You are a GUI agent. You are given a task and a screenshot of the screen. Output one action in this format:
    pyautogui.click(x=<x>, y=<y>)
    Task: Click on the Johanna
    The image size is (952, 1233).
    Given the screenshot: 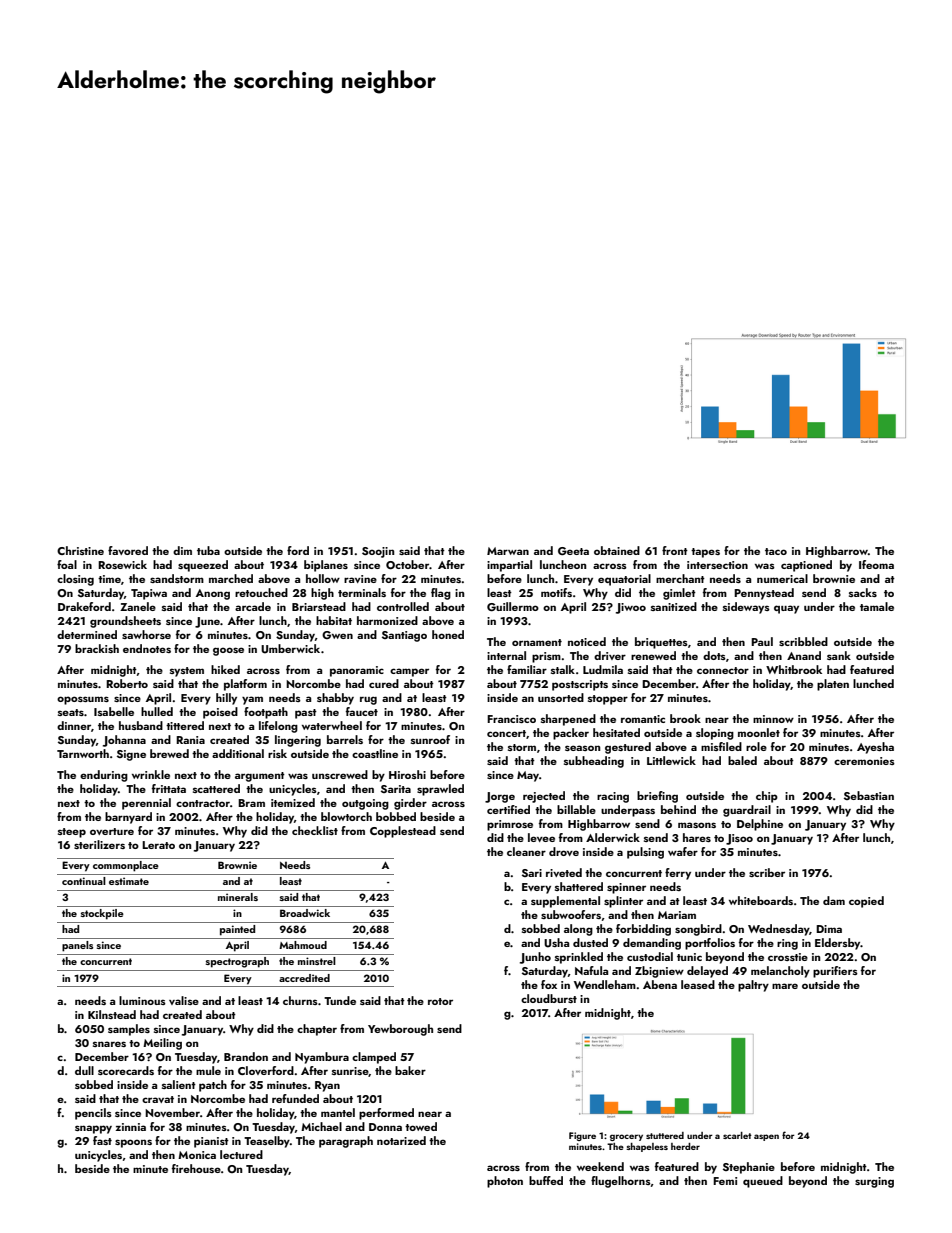 What is the action you would take?
    pyautogui.click(x=124, y=741)
